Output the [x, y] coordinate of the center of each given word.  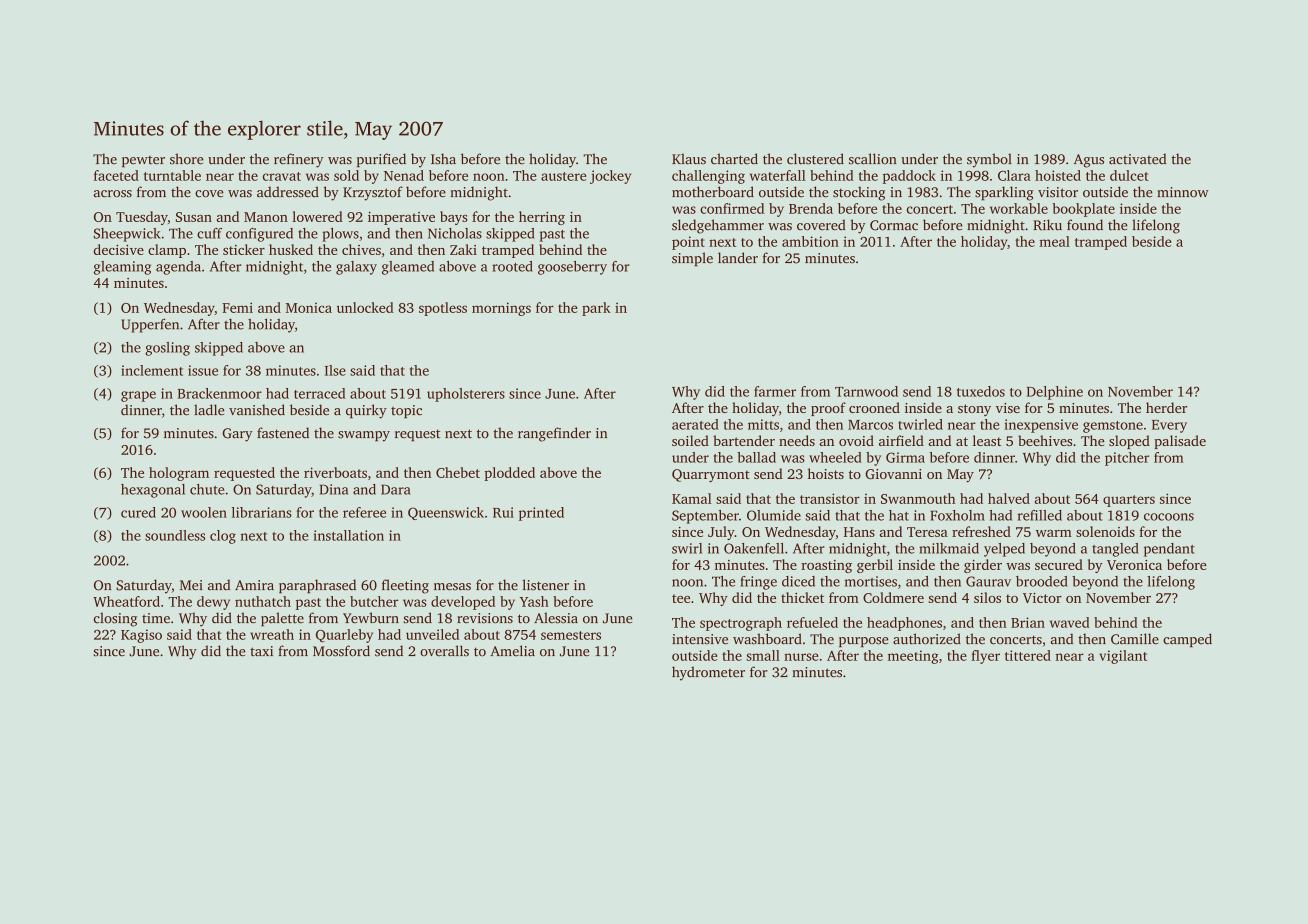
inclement [152, 370]
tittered [1028, 655]
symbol [989, 160]
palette [282, 619]
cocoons [1169, 517]
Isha [443, 159]
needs [797, 440]
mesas [452, 587]
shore [187, 159]
